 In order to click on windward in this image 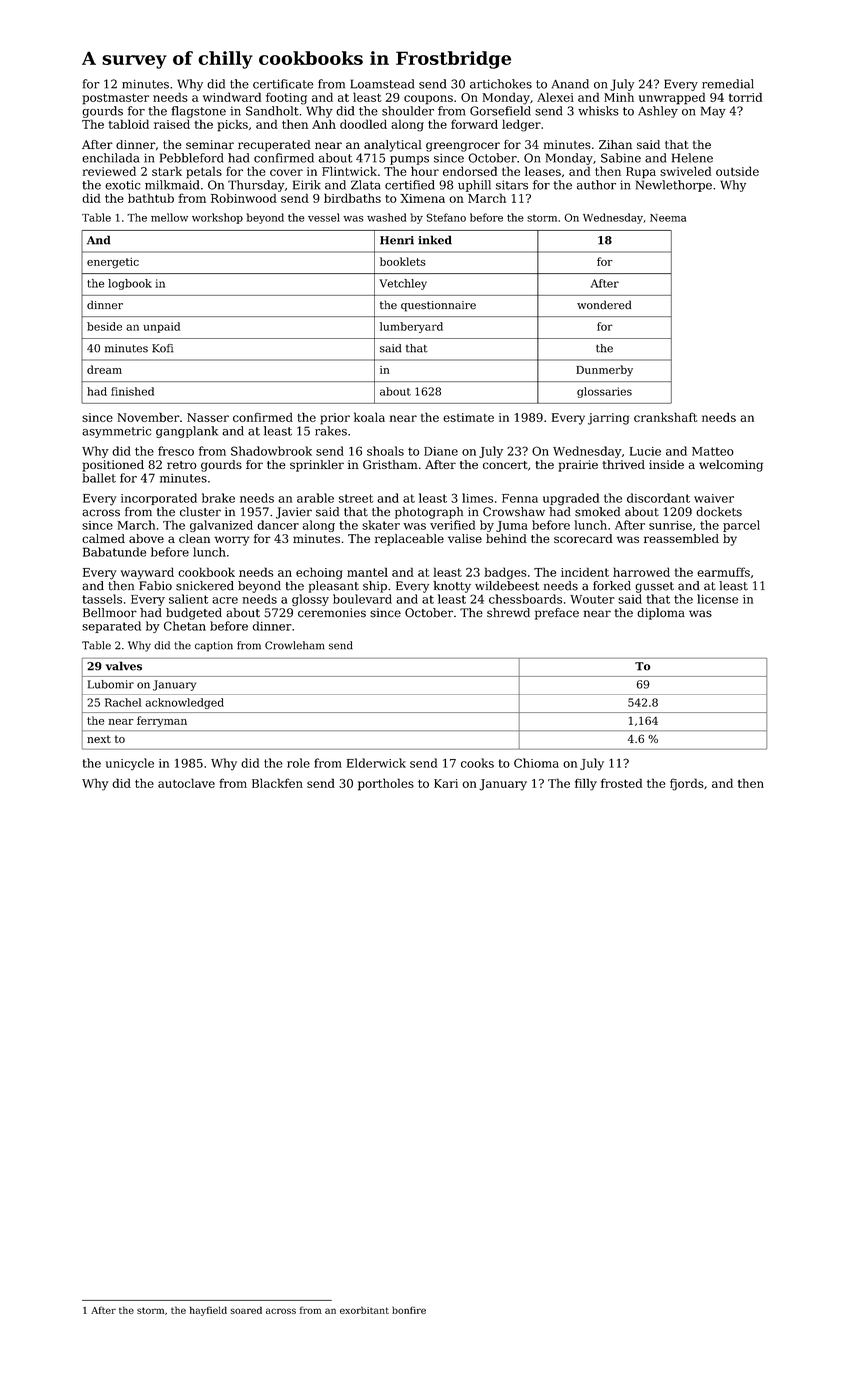, I will do `click(232, 97)`.
